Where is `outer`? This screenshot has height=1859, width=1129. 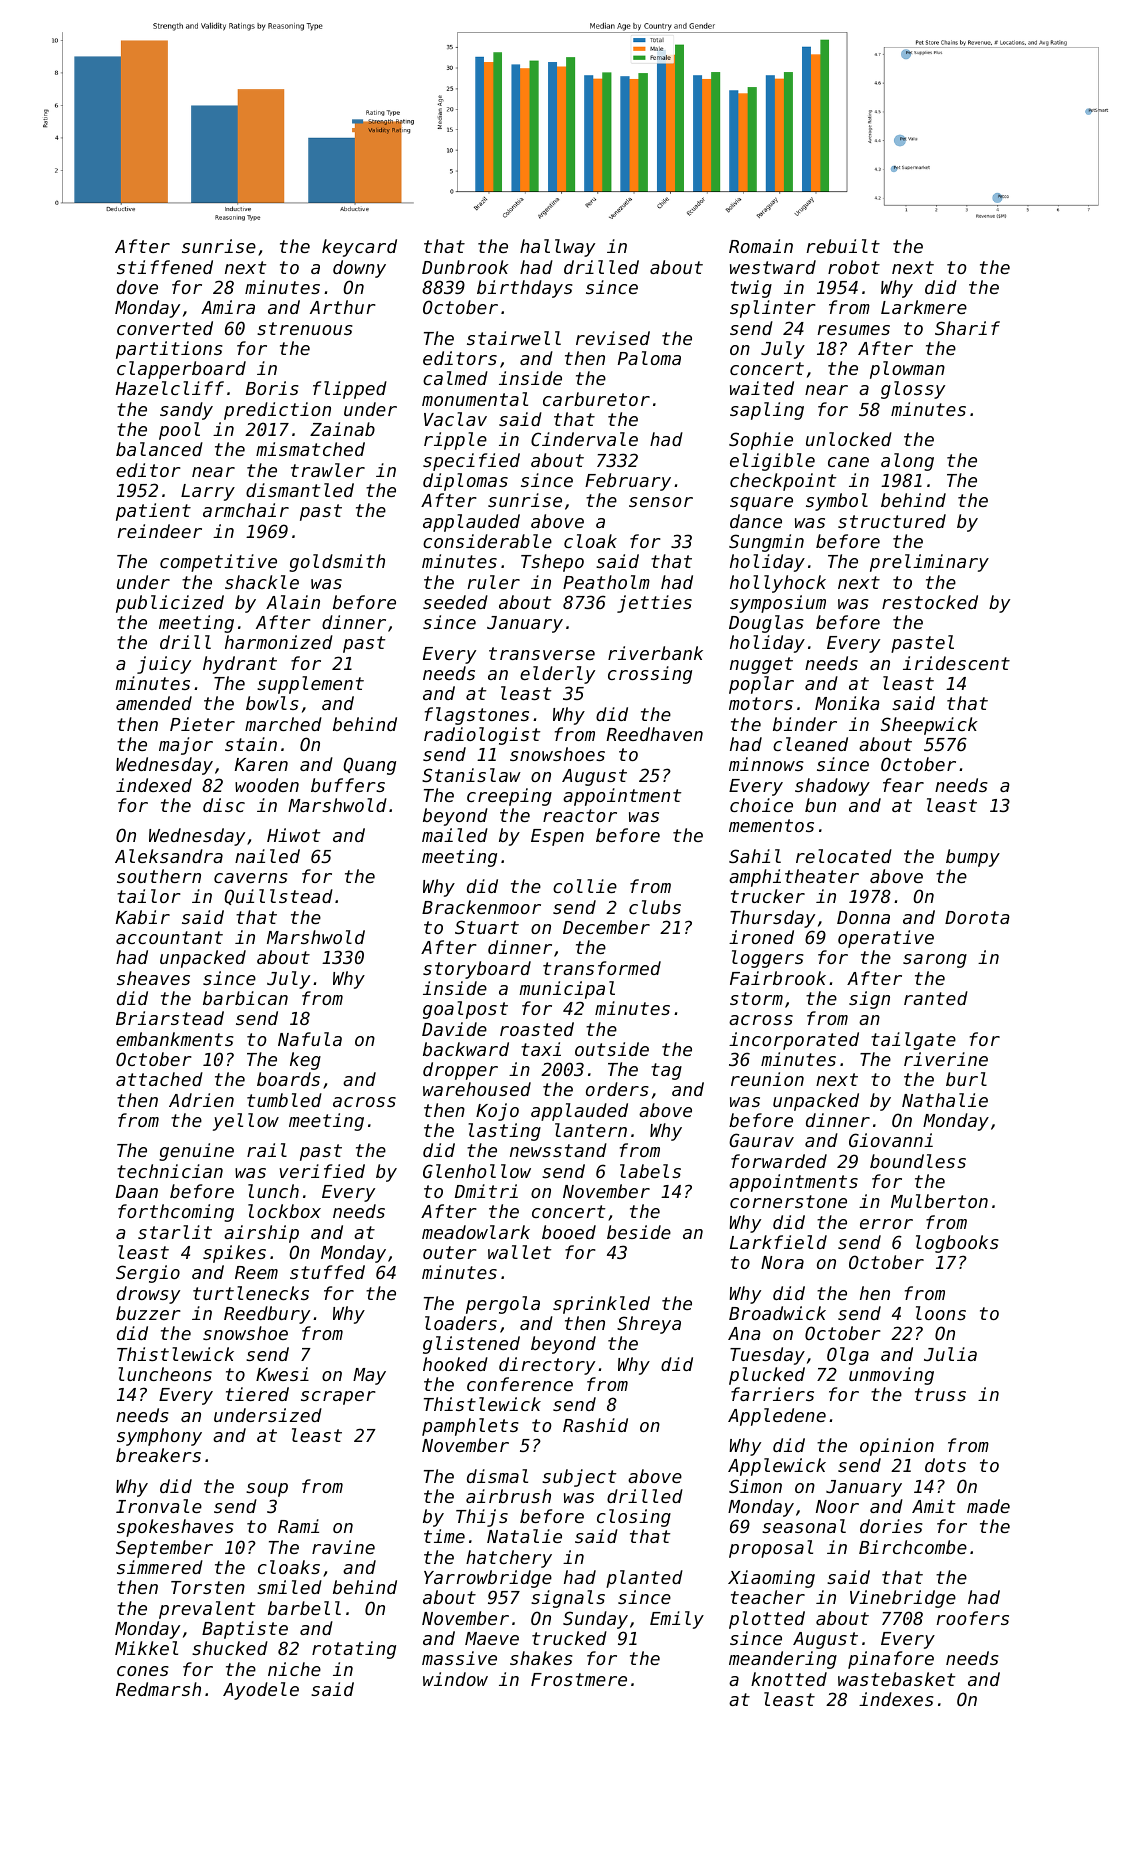 outer is located at coordinates (450, 1252).
